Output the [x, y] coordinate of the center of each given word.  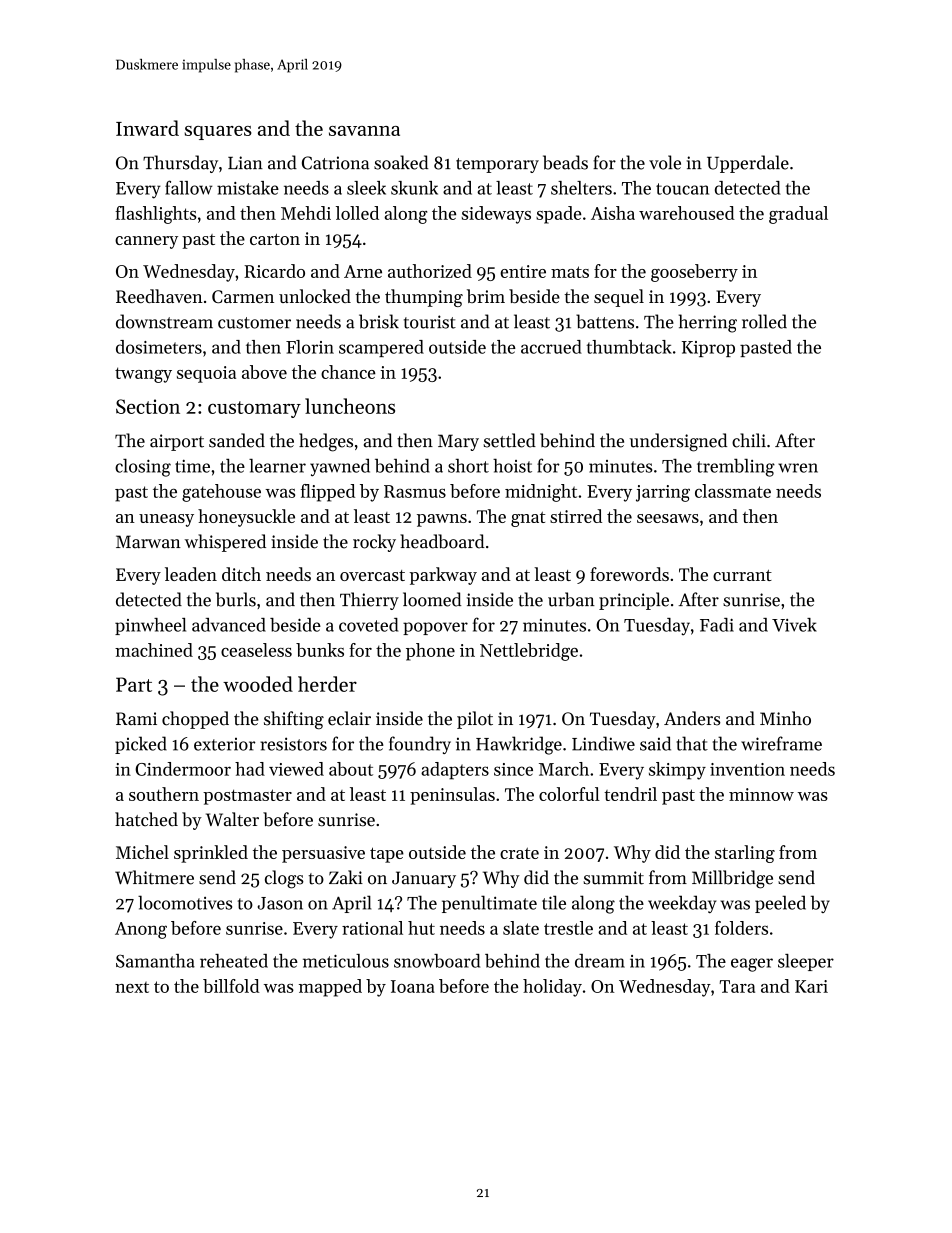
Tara [737, 986]
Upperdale [748, 164]
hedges [326, 442]
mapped [330, 988]
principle [634, 601]
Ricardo [274, 271]
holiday [552, 988]
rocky [374, 543]
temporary [497, 165]
